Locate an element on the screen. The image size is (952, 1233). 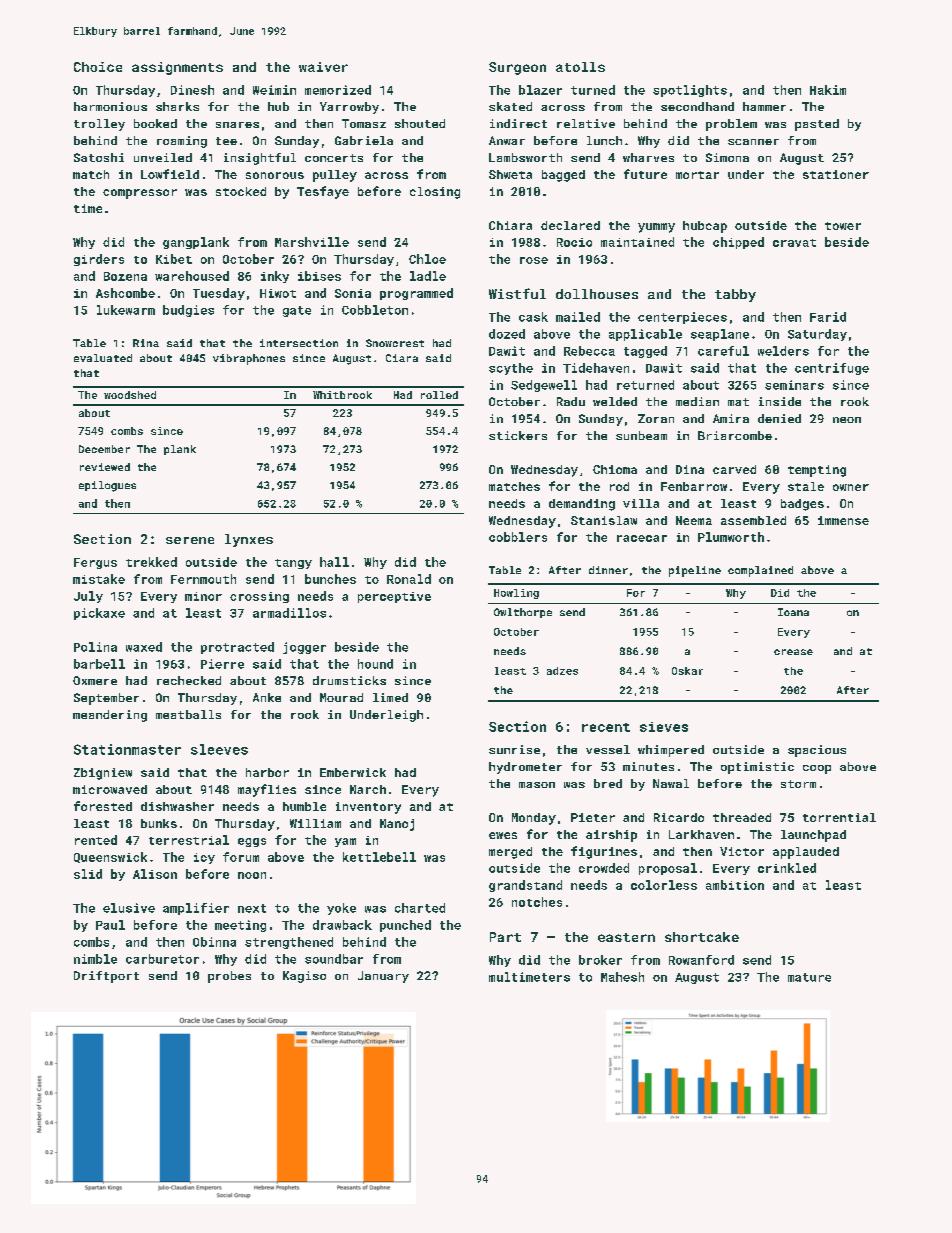
spacious is located at coordinates (817, 751).
